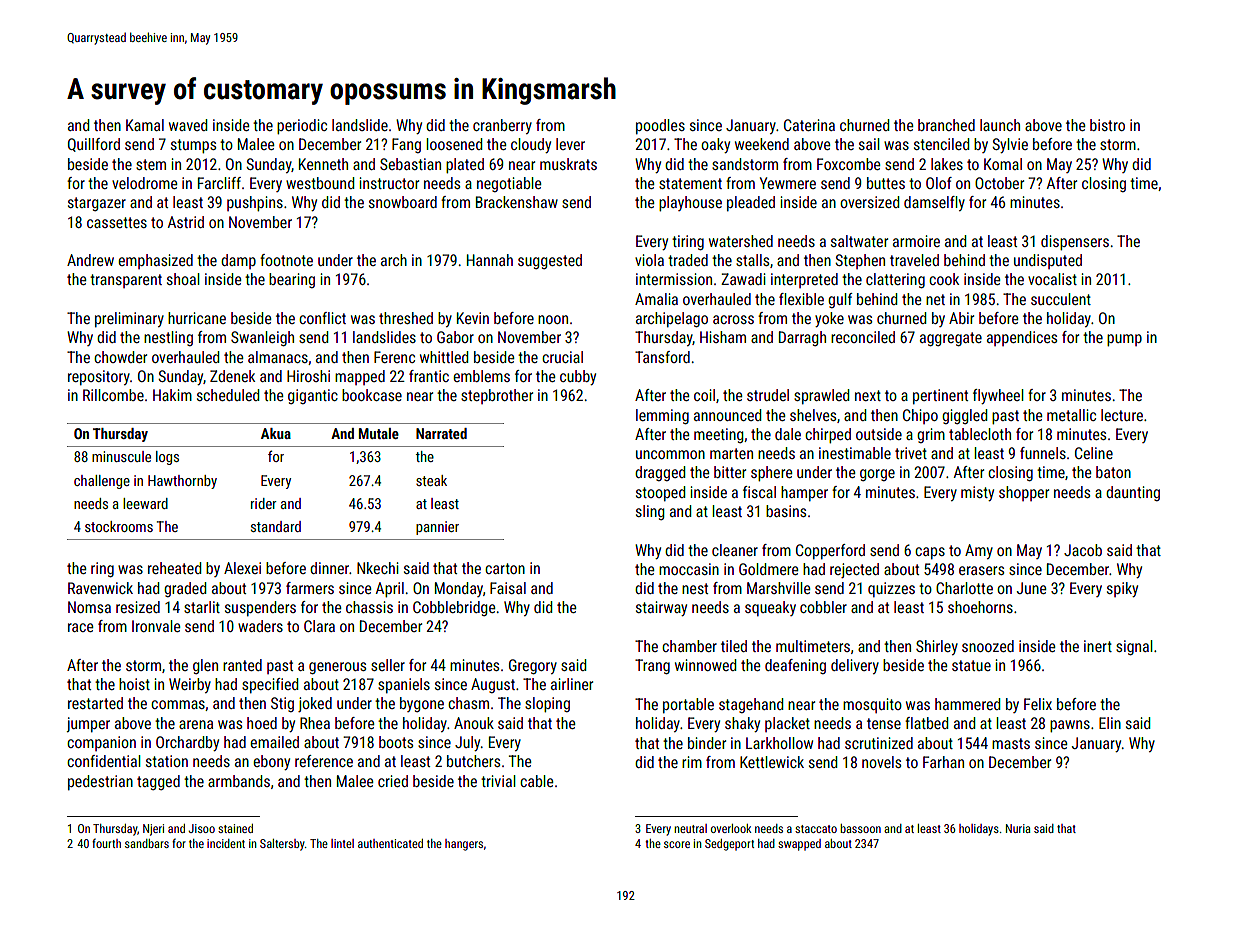  What do you see at coordinates (937, 647) in the document?
I see `Shirley` at bounding box center [937, 647].
